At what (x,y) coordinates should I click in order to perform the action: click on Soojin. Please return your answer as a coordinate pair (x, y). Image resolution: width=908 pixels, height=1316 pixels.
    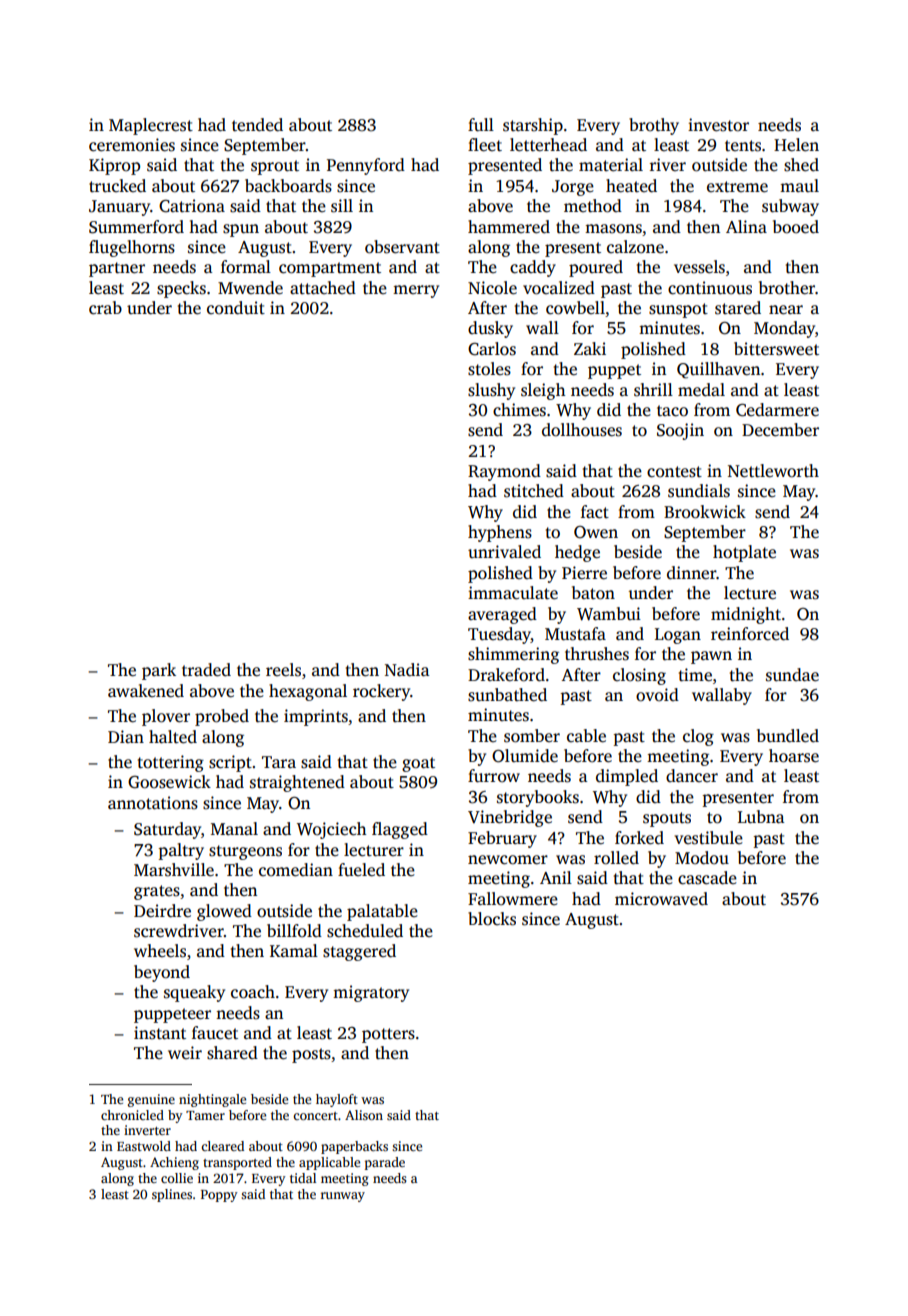
    Looking at the image, I should click on (680, 431).
